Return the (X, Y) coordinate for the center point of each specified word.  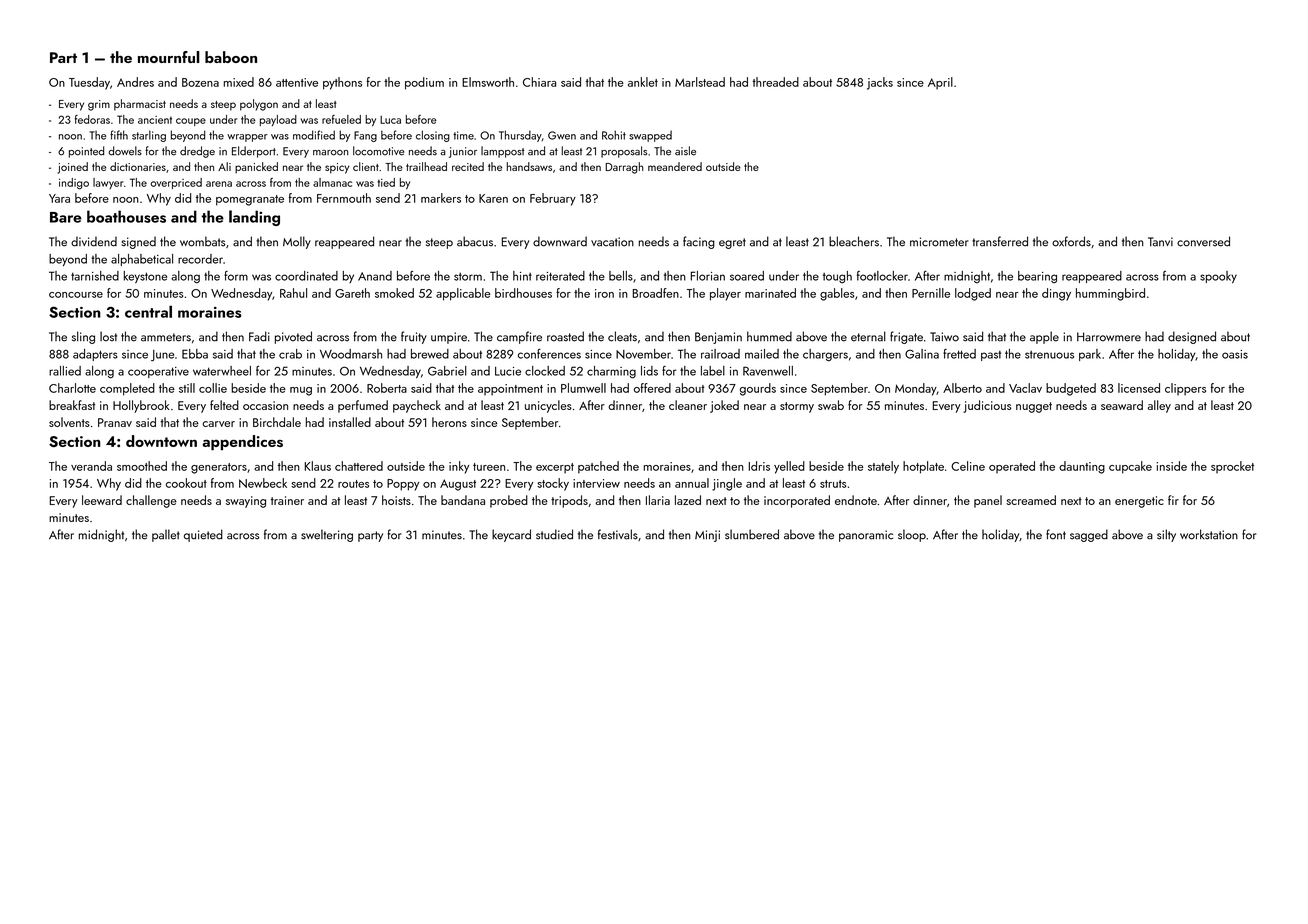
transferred (1000, 241)
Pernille (931, 293)
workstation (1209, 534)
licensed (1139, 388)
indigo (74, 184)
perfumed (363, 406)
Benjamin (718, 338)
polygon (259, 105)
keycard (511, 535)
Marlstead (700, 82)
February (553, 199)
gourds (758, 389)
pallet (166, 535)
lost (108, 336)
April (940, 83)
